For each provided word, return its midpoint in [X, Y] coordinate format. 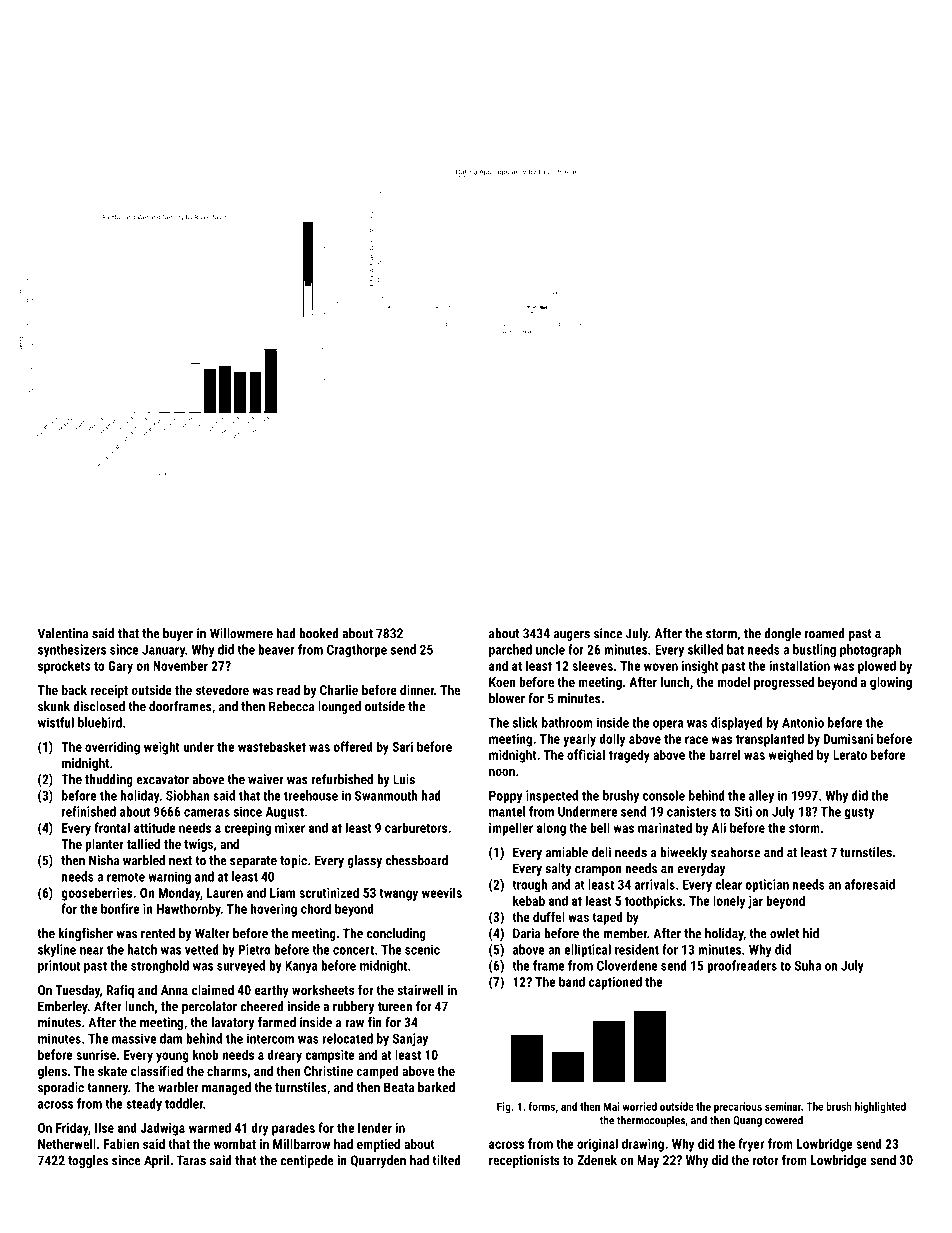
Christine [328, 1071]
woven [661, 667]
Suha [808, 965]
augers [572, 636]
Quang [747, 1121]
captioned [615, 983]
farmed [277, 1022]
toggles [88, 1161]
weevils [442, 892]
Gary [120, 667]
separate [253, 862]
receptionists [524, 1161]
